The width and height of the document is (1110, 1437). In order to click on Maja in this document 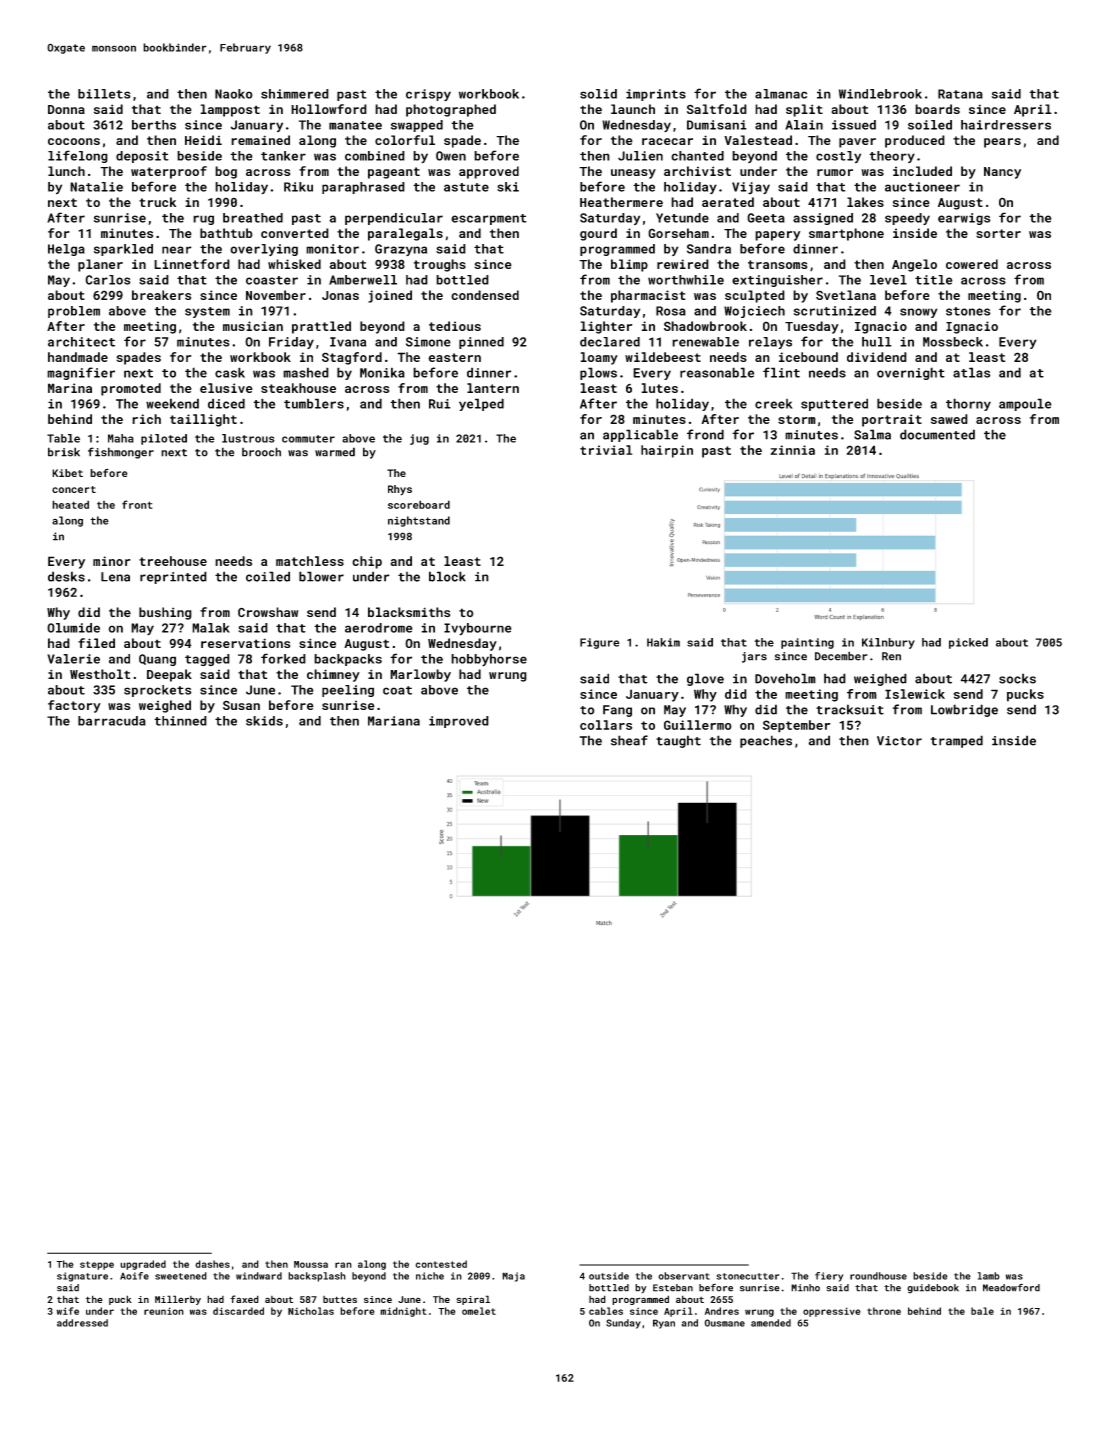, I will do `click(513, 1277)`.
